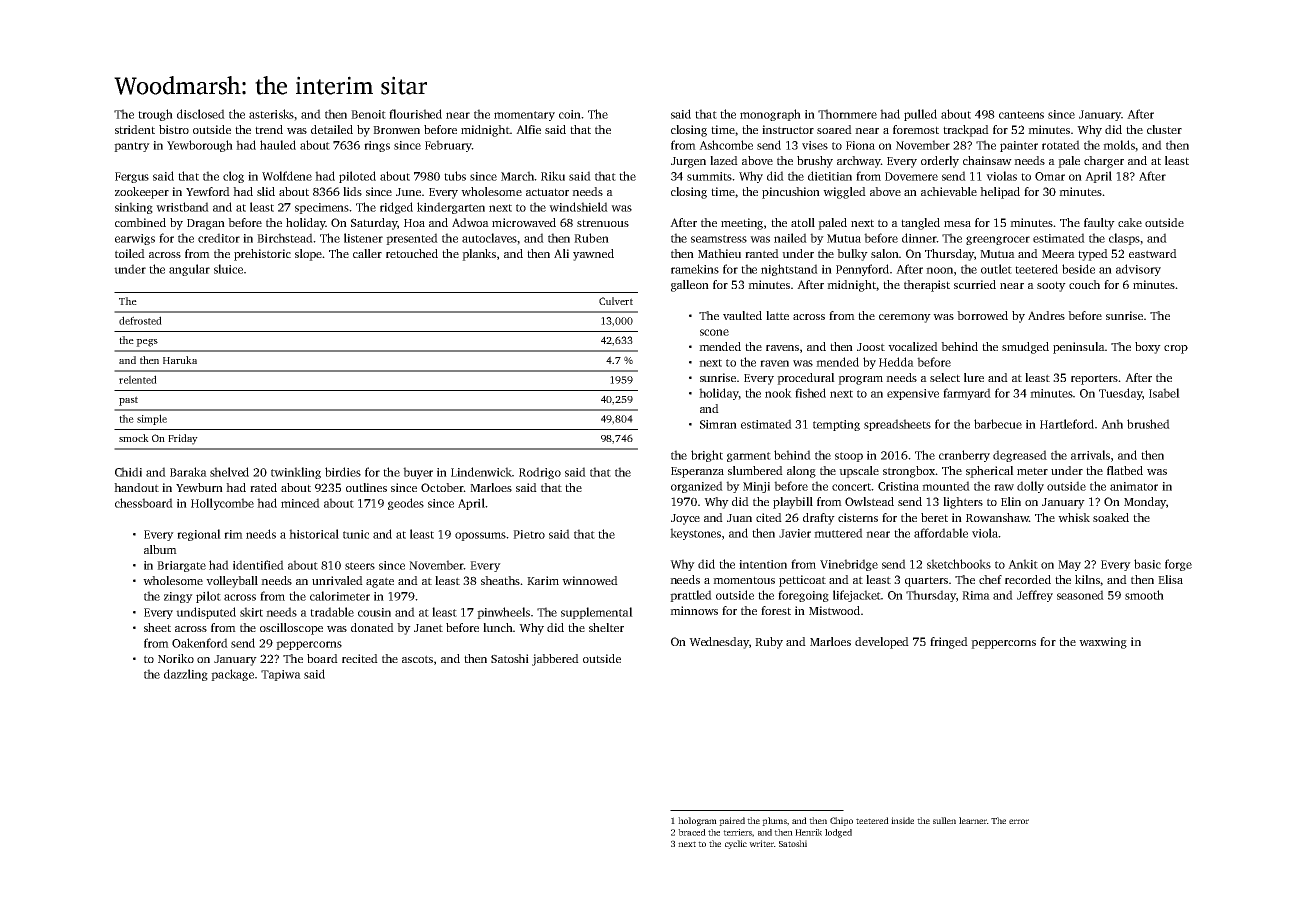  I want to click on crop, so click(1176, 349).
